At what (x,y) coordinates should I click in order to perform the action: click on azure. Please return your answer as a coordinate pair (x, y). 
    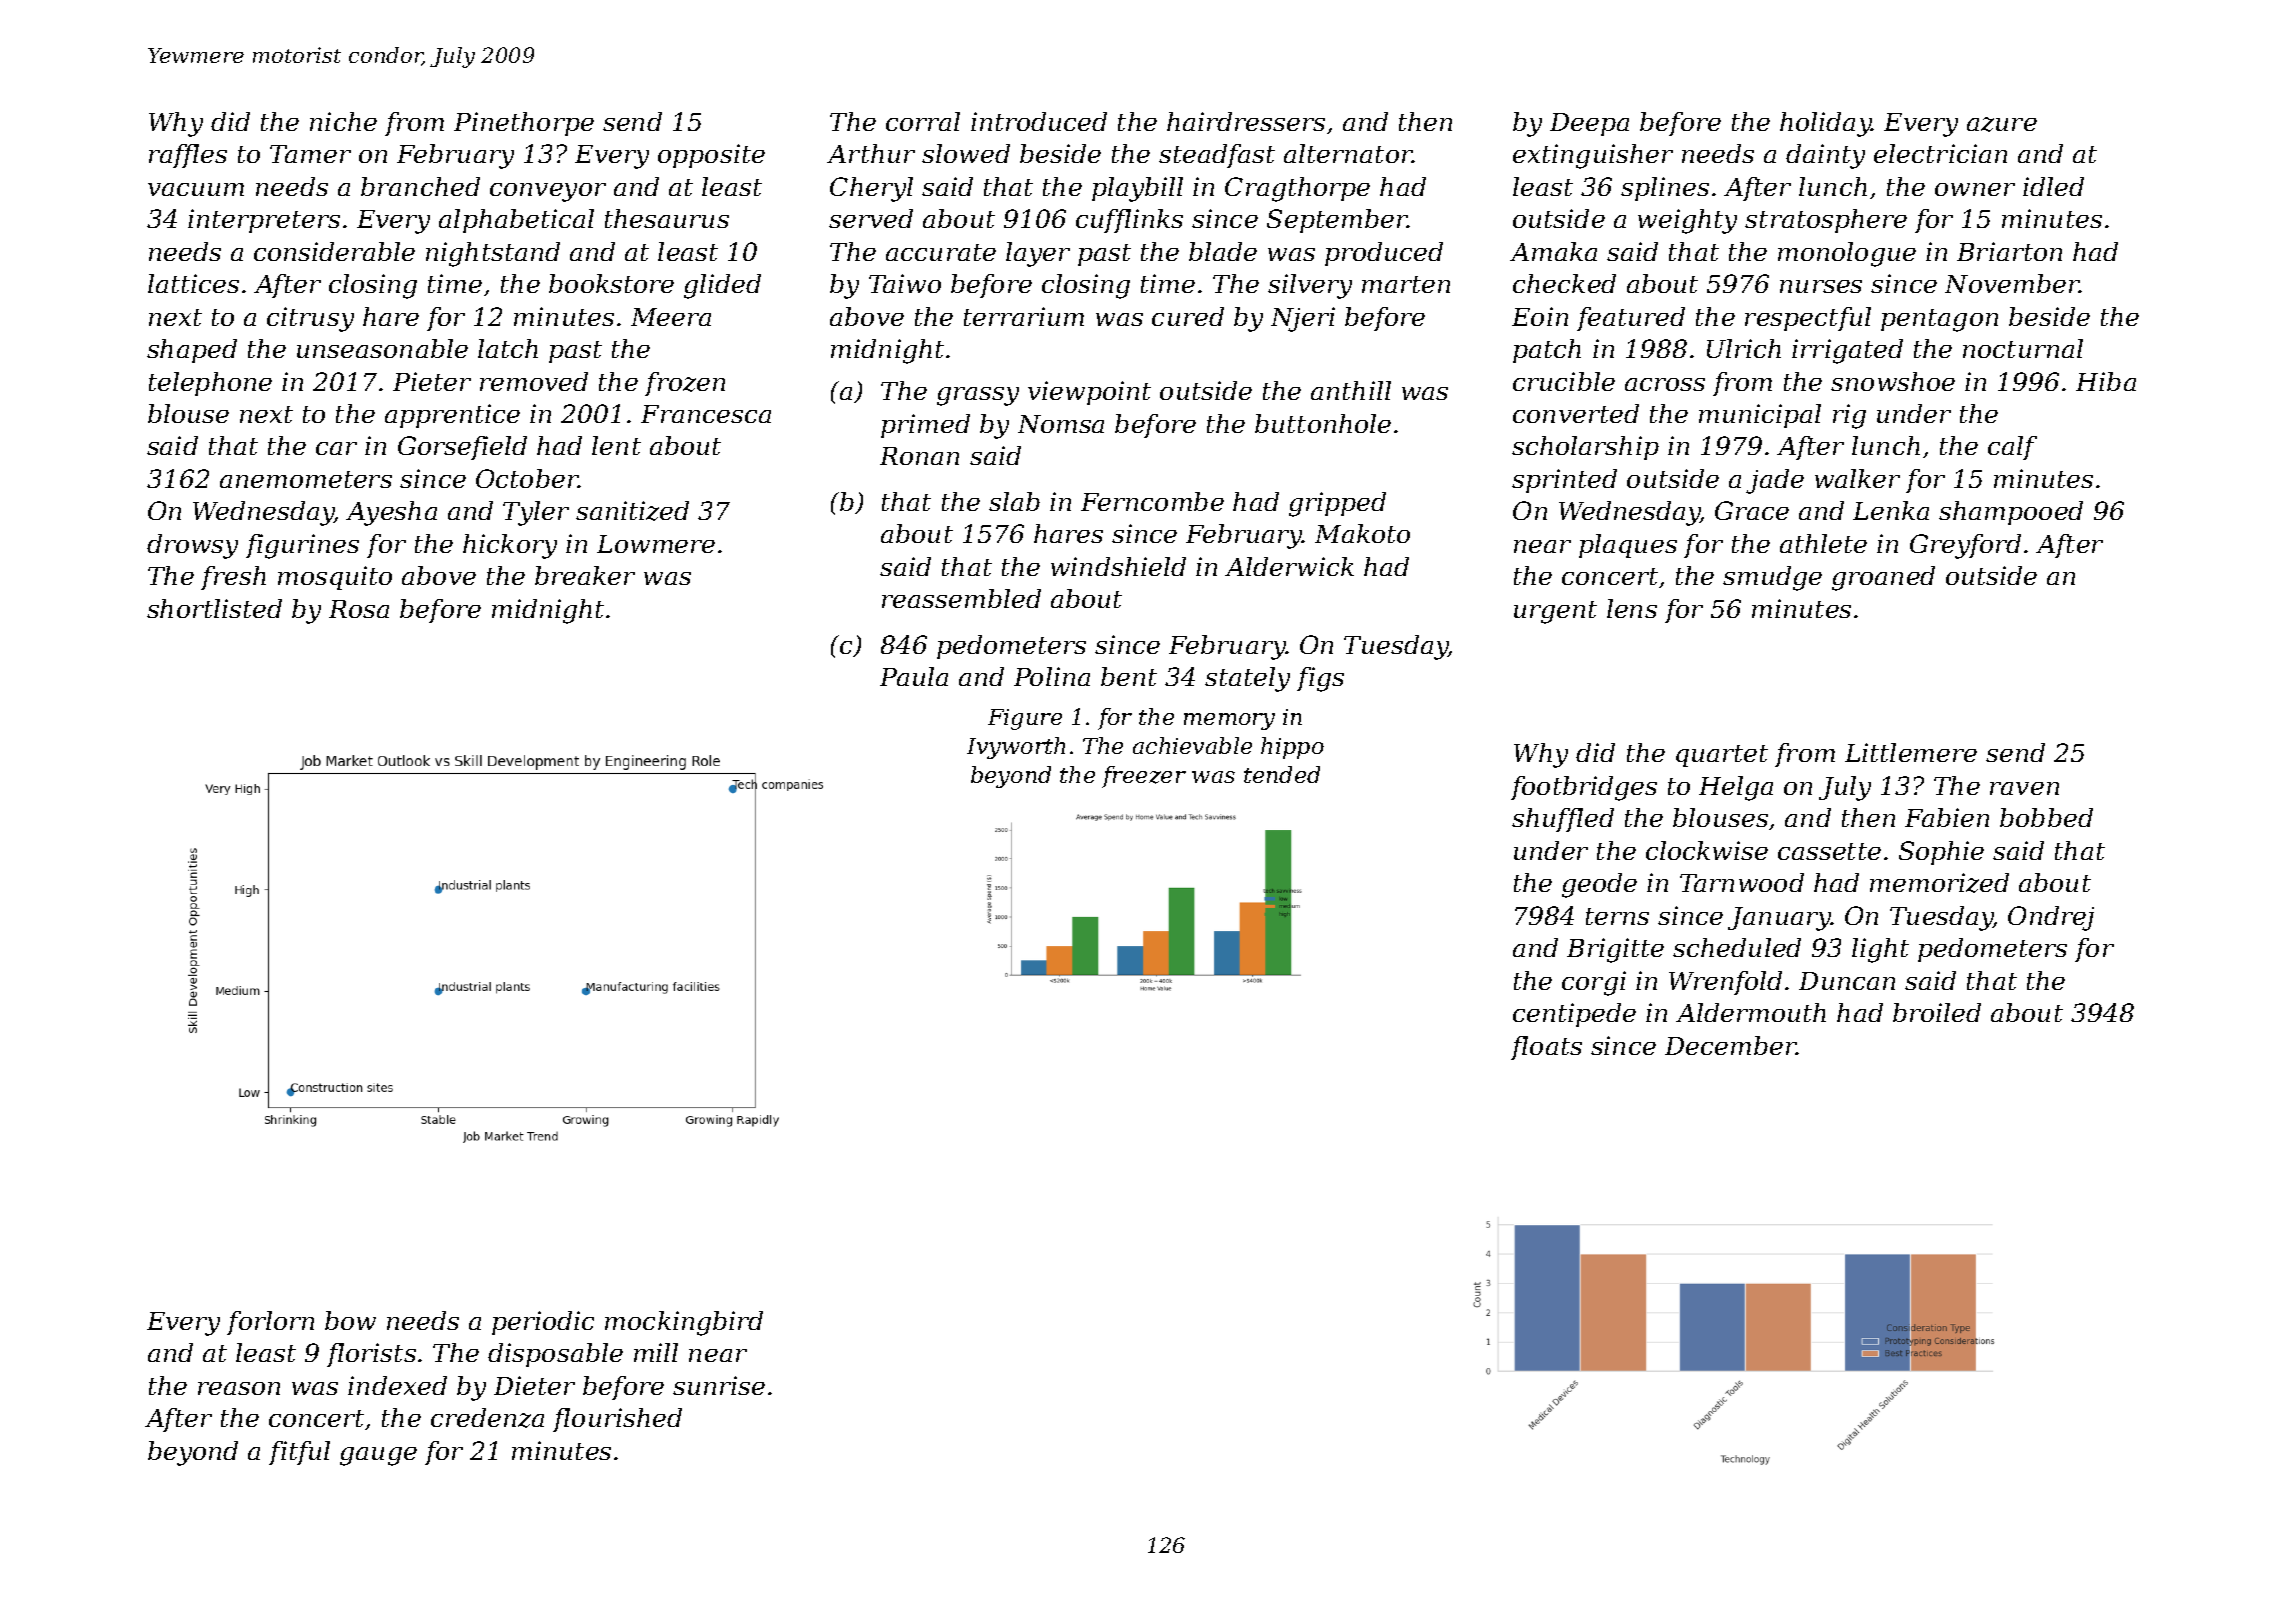
    Looking at the image, I should click on (2002, 124).
